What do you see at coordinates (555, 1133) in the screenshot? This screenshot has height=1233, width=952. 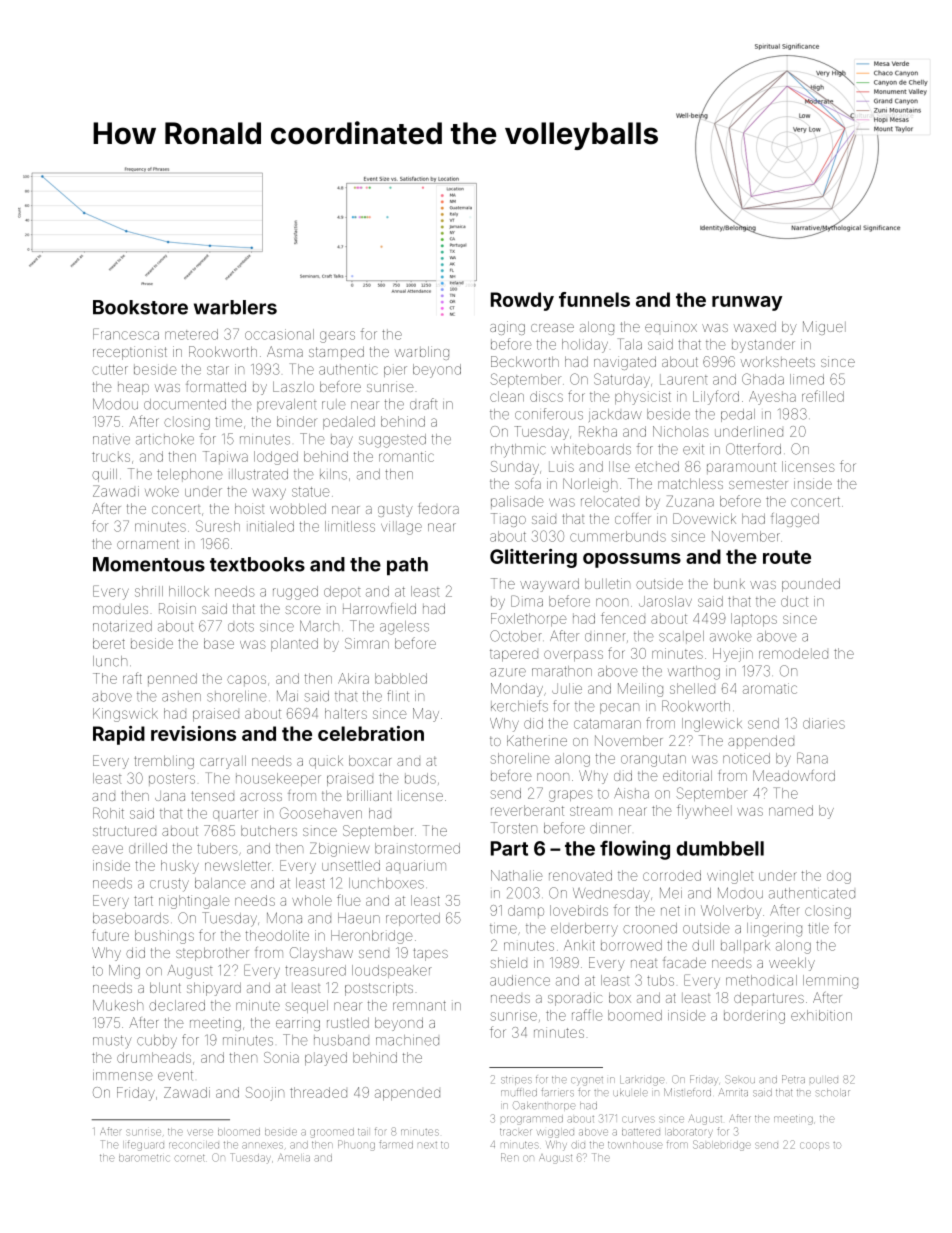 I see `wiggled` at bounding box center [555, 1133].
